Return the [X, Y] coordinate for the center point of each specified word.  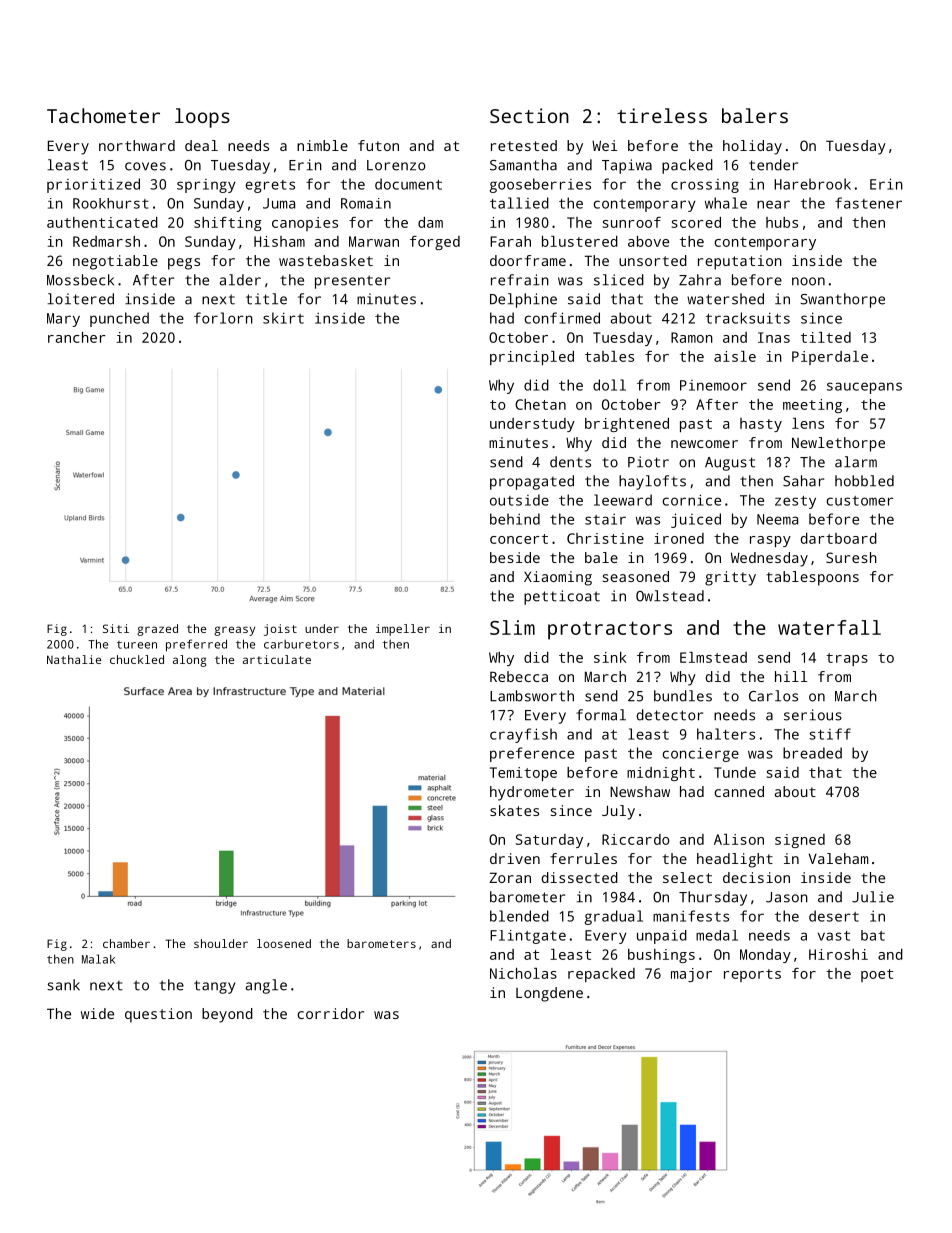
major [691, 975]
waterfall [829, 627]
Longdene [549, 994]
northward [137, 145]
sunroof [632, 222]
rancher [77, 337]
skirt [283, 318]
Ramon [692, 337]
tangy [214, 987]
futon [378, 145]
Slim [512, 627]
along [190, 661]
